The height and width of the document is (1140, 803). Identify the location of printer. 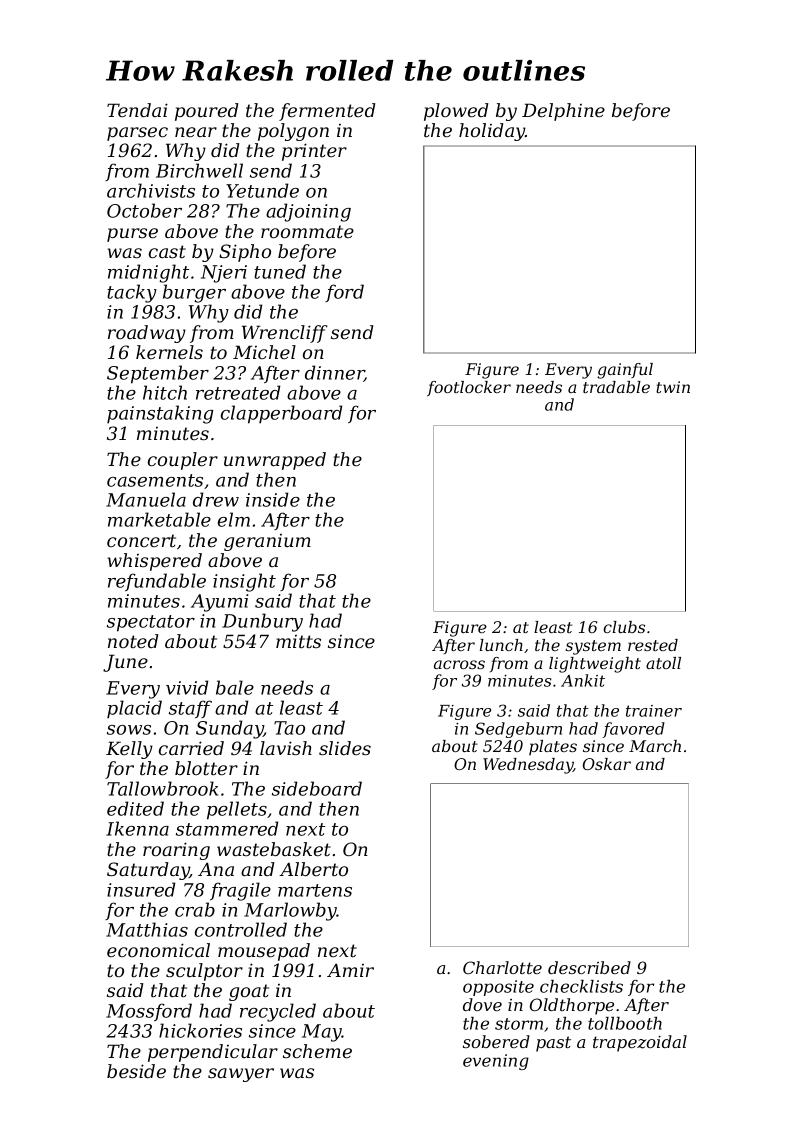
(314, 152).
